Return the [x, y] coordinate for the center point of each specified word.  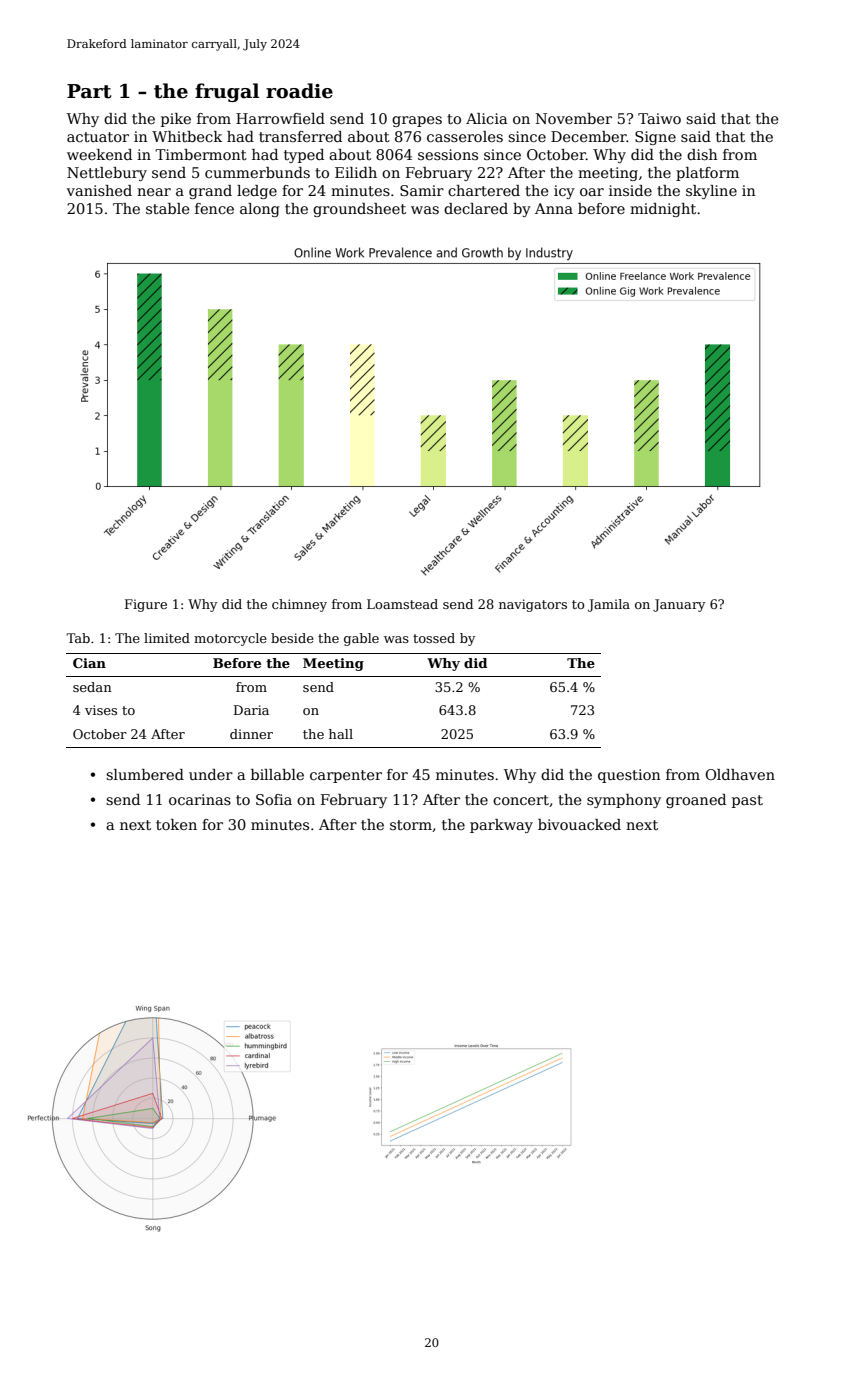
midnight [663, 210]
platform [707, 174]
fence [214, 208]
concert [521, 800]
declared [476, 208]
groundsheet [359, 210]
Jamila [609, 605]
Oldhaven [740, 774]
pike [176, 120]
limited [167, 638]
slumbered [145, 774]
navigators [533, 605]
